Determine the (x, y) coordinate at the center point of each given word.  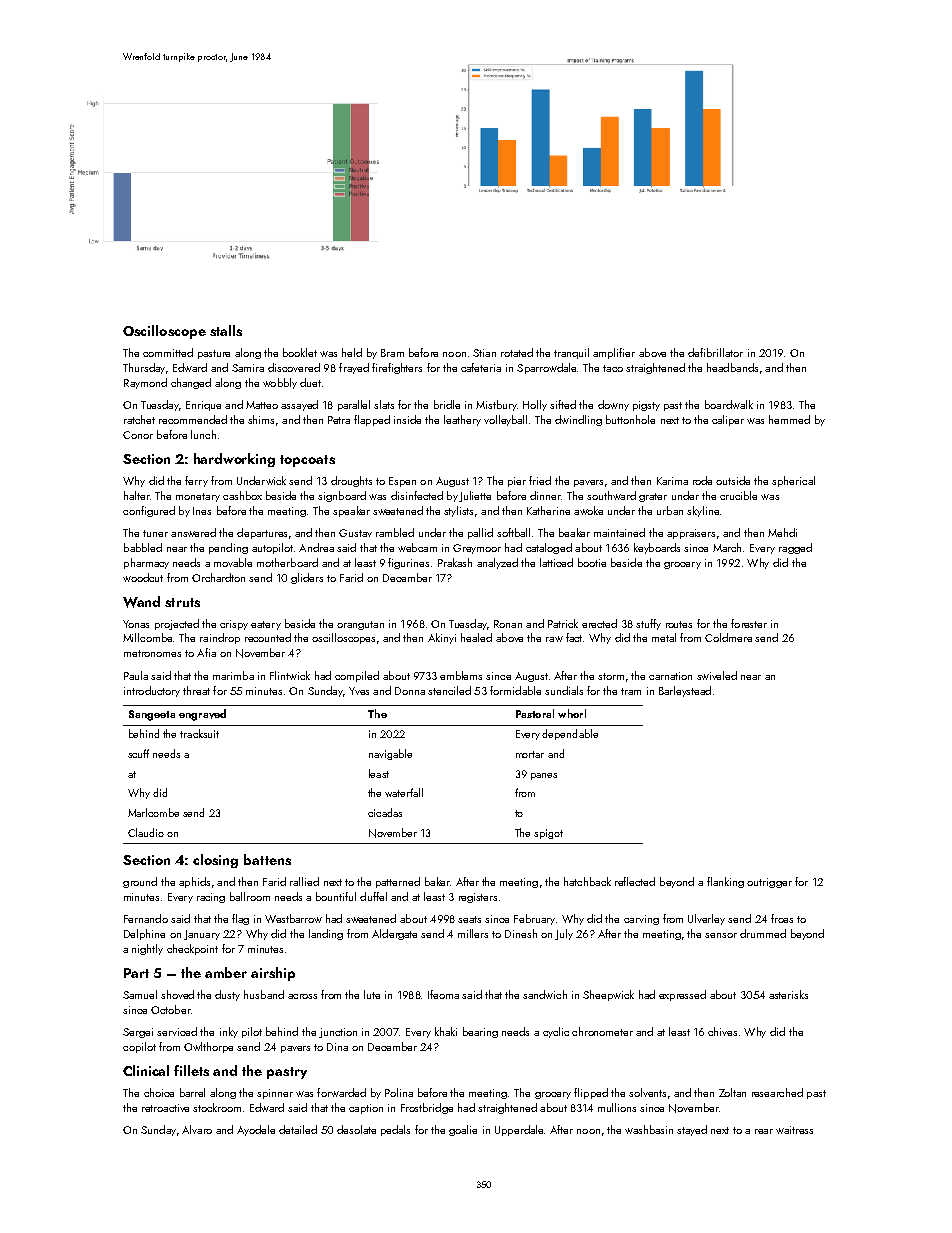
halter (137, 495)
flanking (725, 882)
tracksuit (199, 733)
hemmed (789, 419)
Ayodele (256, 1130)
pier (517, 482)
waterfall (404, 792)
